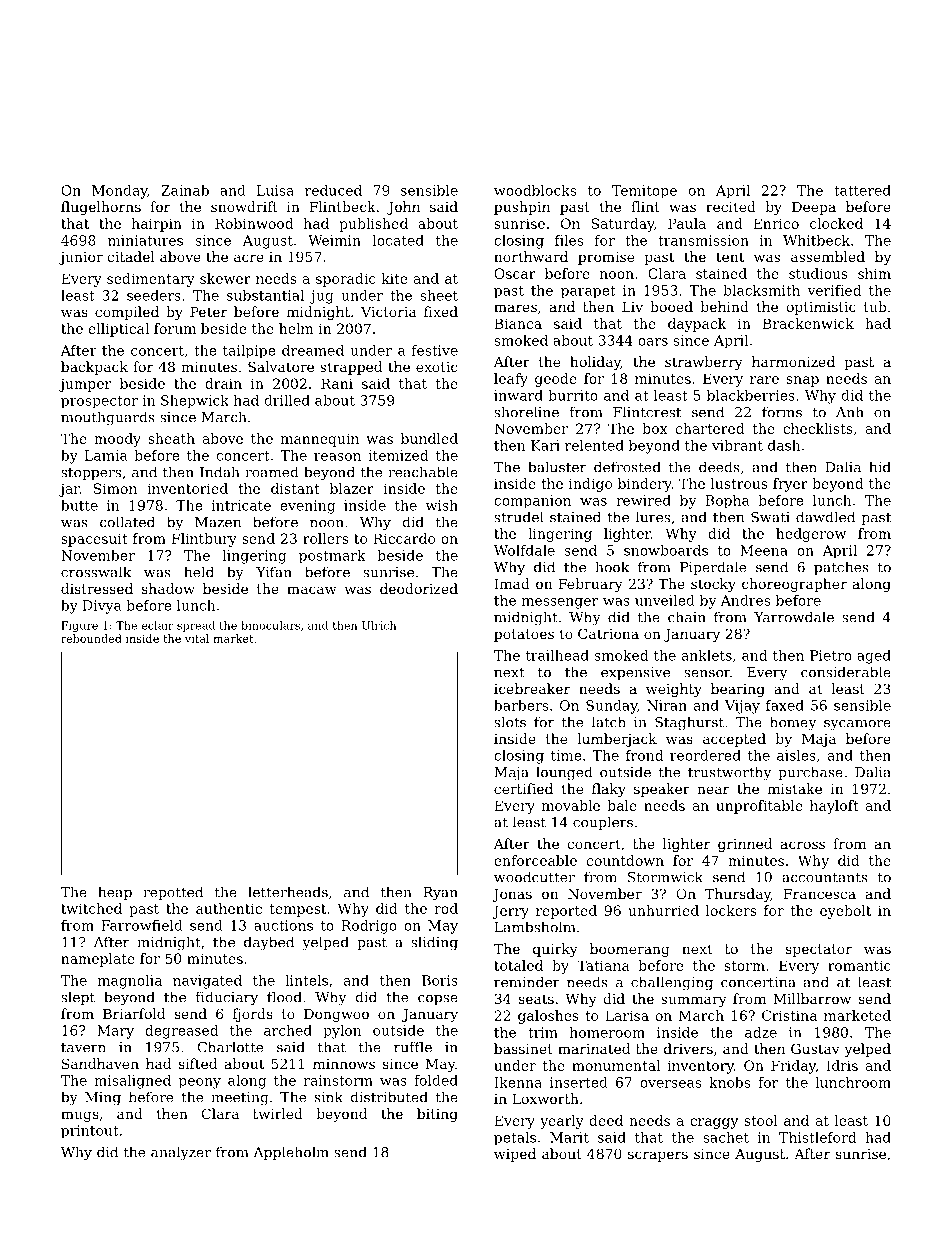 Image resolution: width=952 pixels, height=1233 pixels. I want to click on files, so click(569, 240).
